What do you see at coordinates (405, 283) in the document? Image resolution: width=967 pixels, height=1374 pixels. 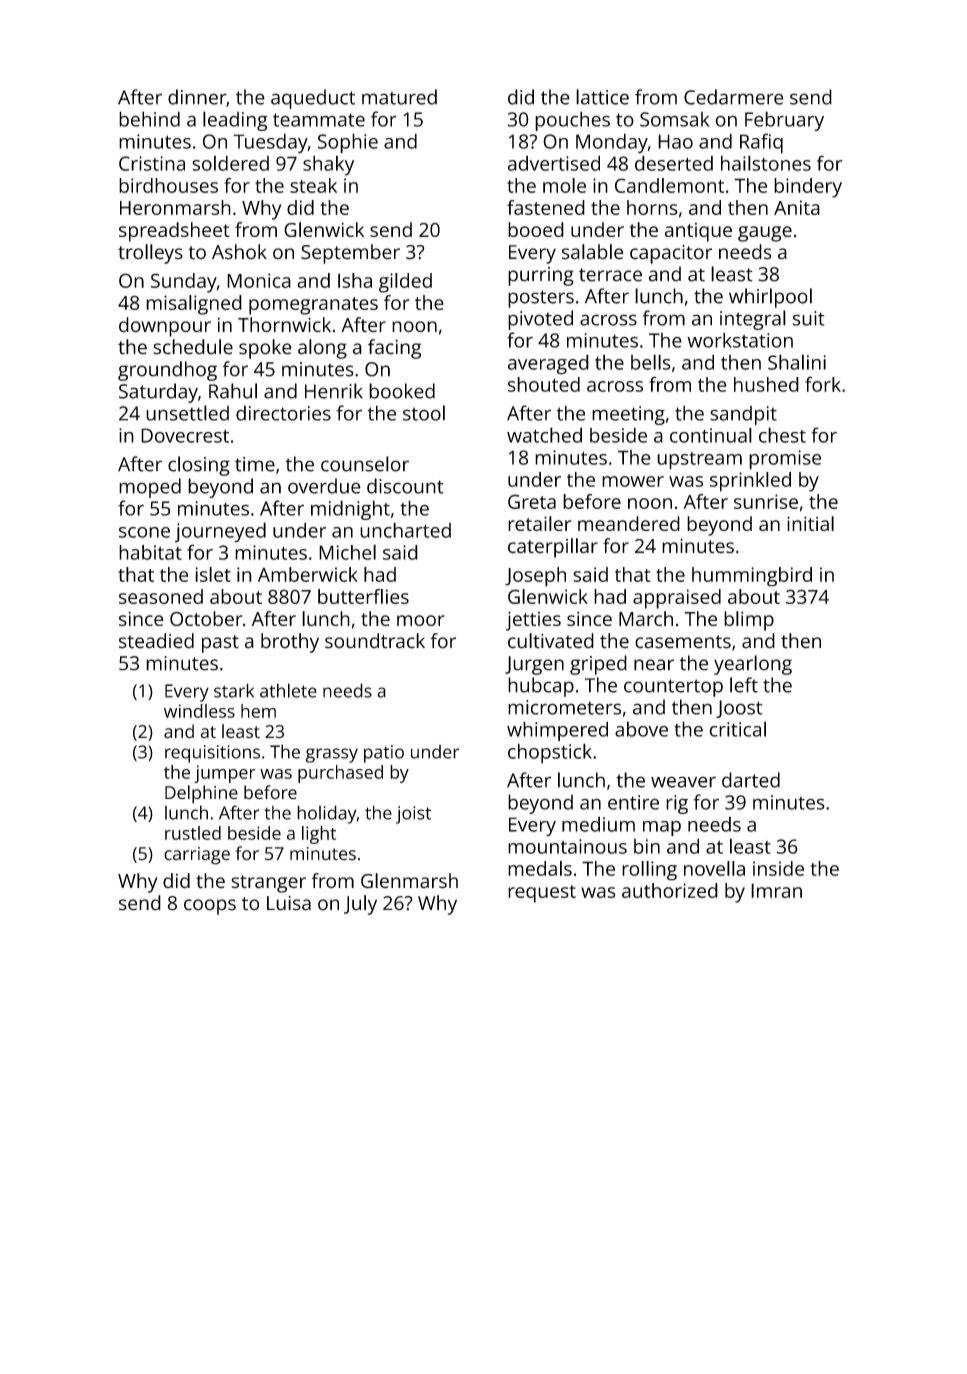 I see `gilded` at bounding box center [405, 283].
